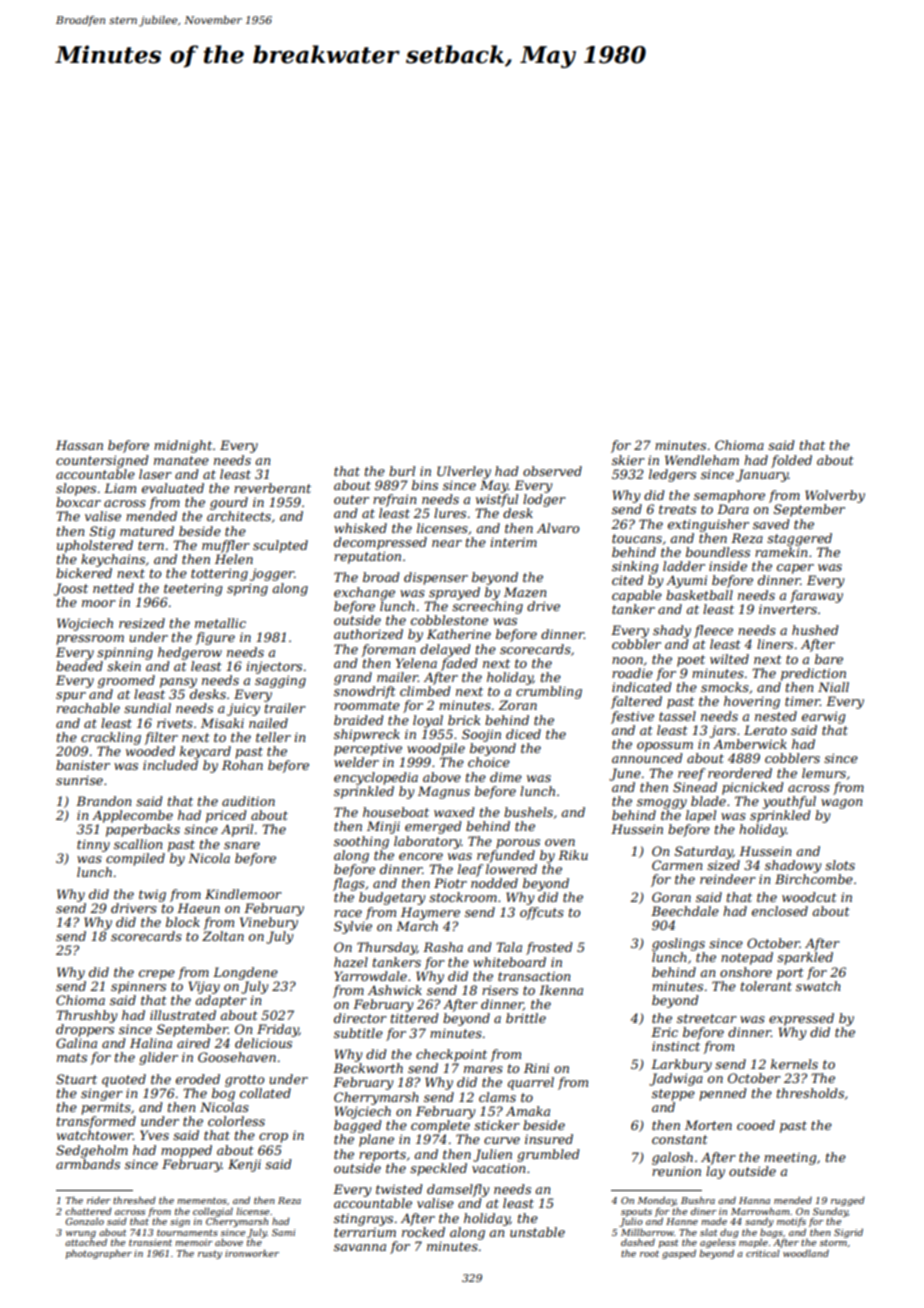  Describe the element at coordinates (809, 897) in the screenshot. I see `woodcut` at that location.
